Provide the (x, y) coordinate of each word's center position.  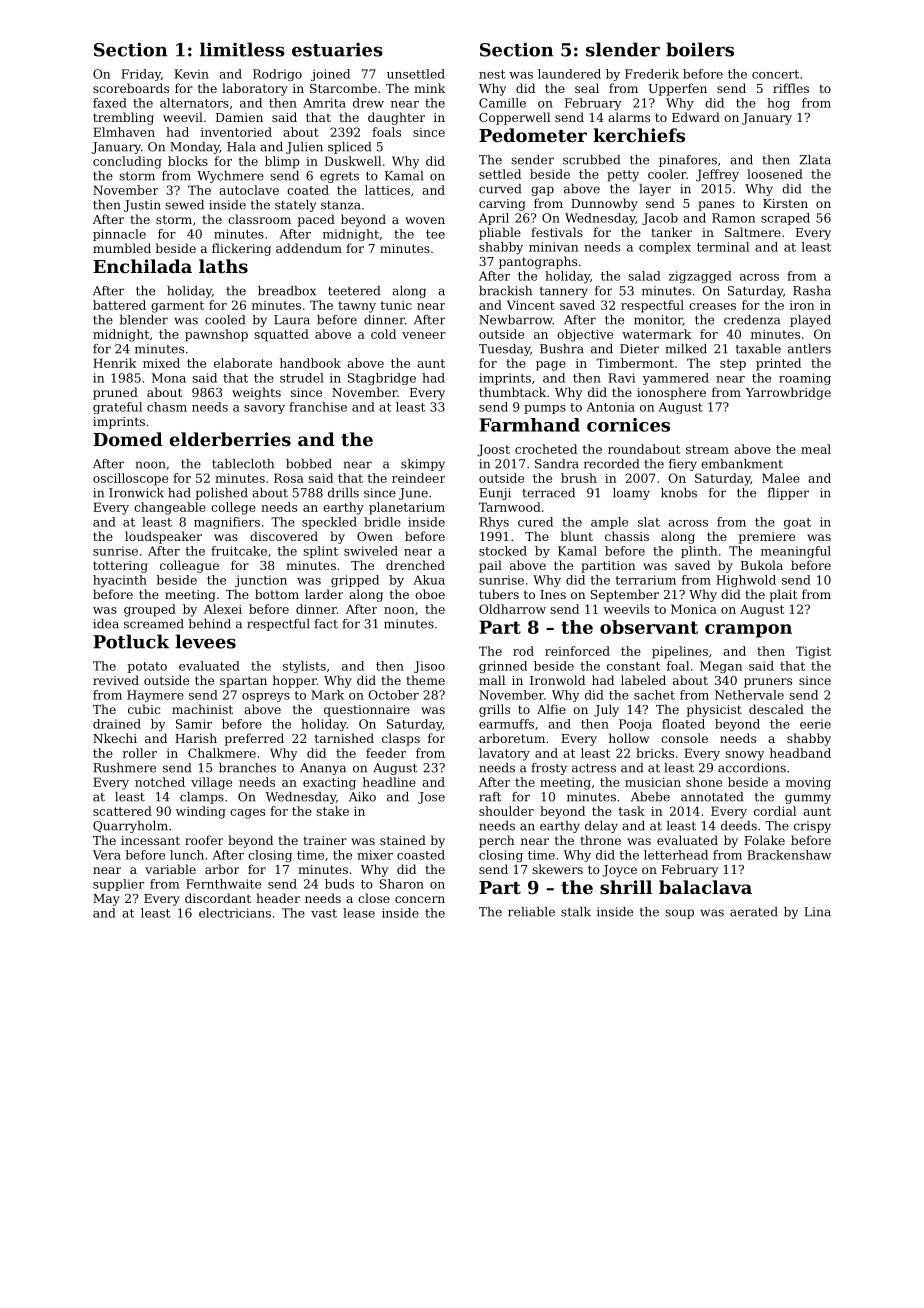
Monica (694, 609)
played (810, 321)
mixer (375, 855)
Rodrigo (277, 75)
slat (649, 522)
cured (535, 522)
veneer (424, 335)
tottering (120, 567)
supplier (118, 885)
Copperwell (514, 118)
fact (326, 624)
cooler (667, 174)
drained (117, 724)
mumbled (122, 248)
